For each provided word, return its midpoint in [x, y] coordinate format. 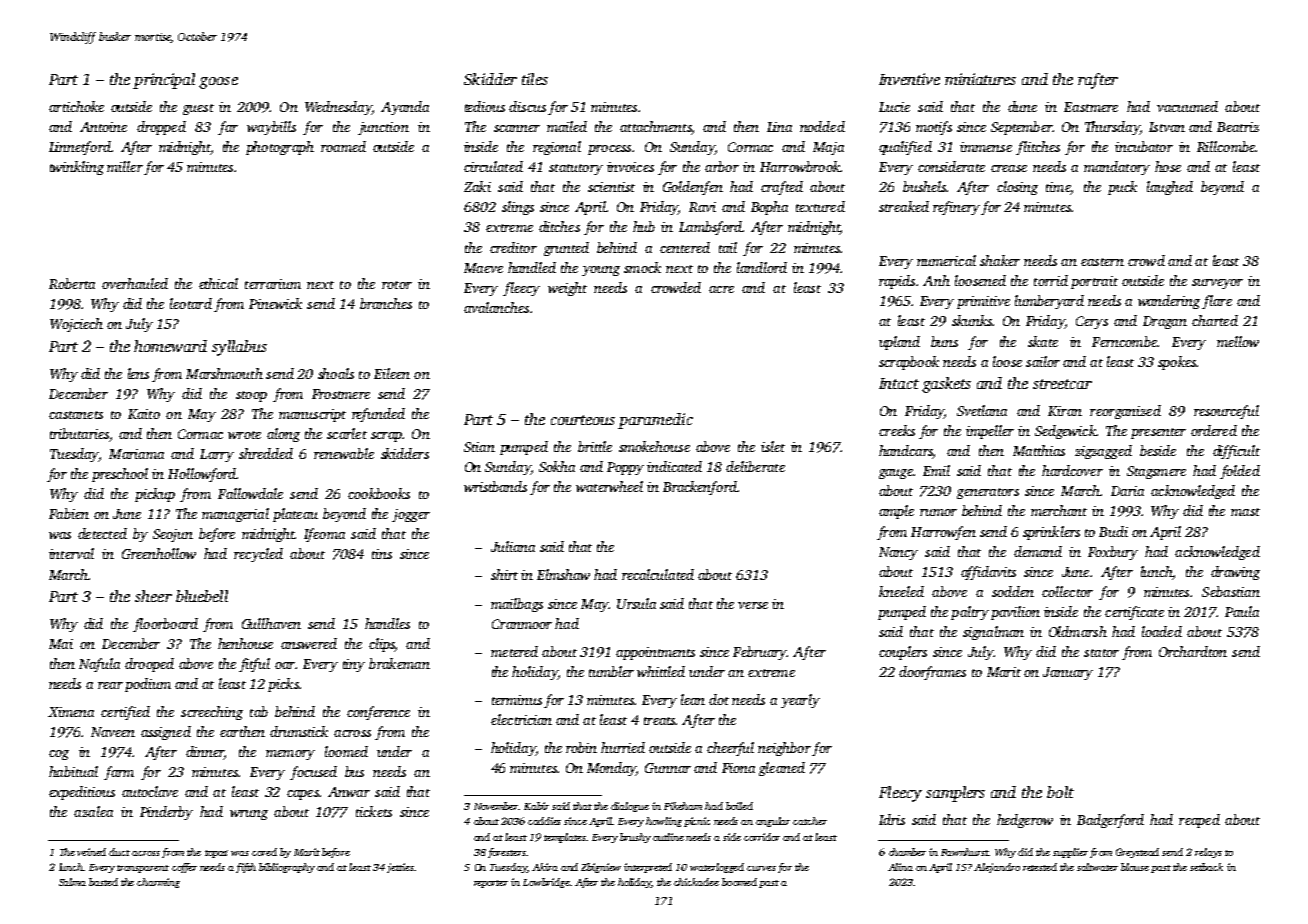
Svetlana [982, 410]
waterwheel [609, 486]
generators [988, 493]
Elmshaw [563, 574]
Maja [828, 148]
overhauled [135, 283]
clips [382, 645]
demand [1038, 551]
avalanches [496, 307]
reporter [491, 884]
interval [71, 553]
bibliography [287, 868]
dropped [161, 128]
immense [986, 147]
